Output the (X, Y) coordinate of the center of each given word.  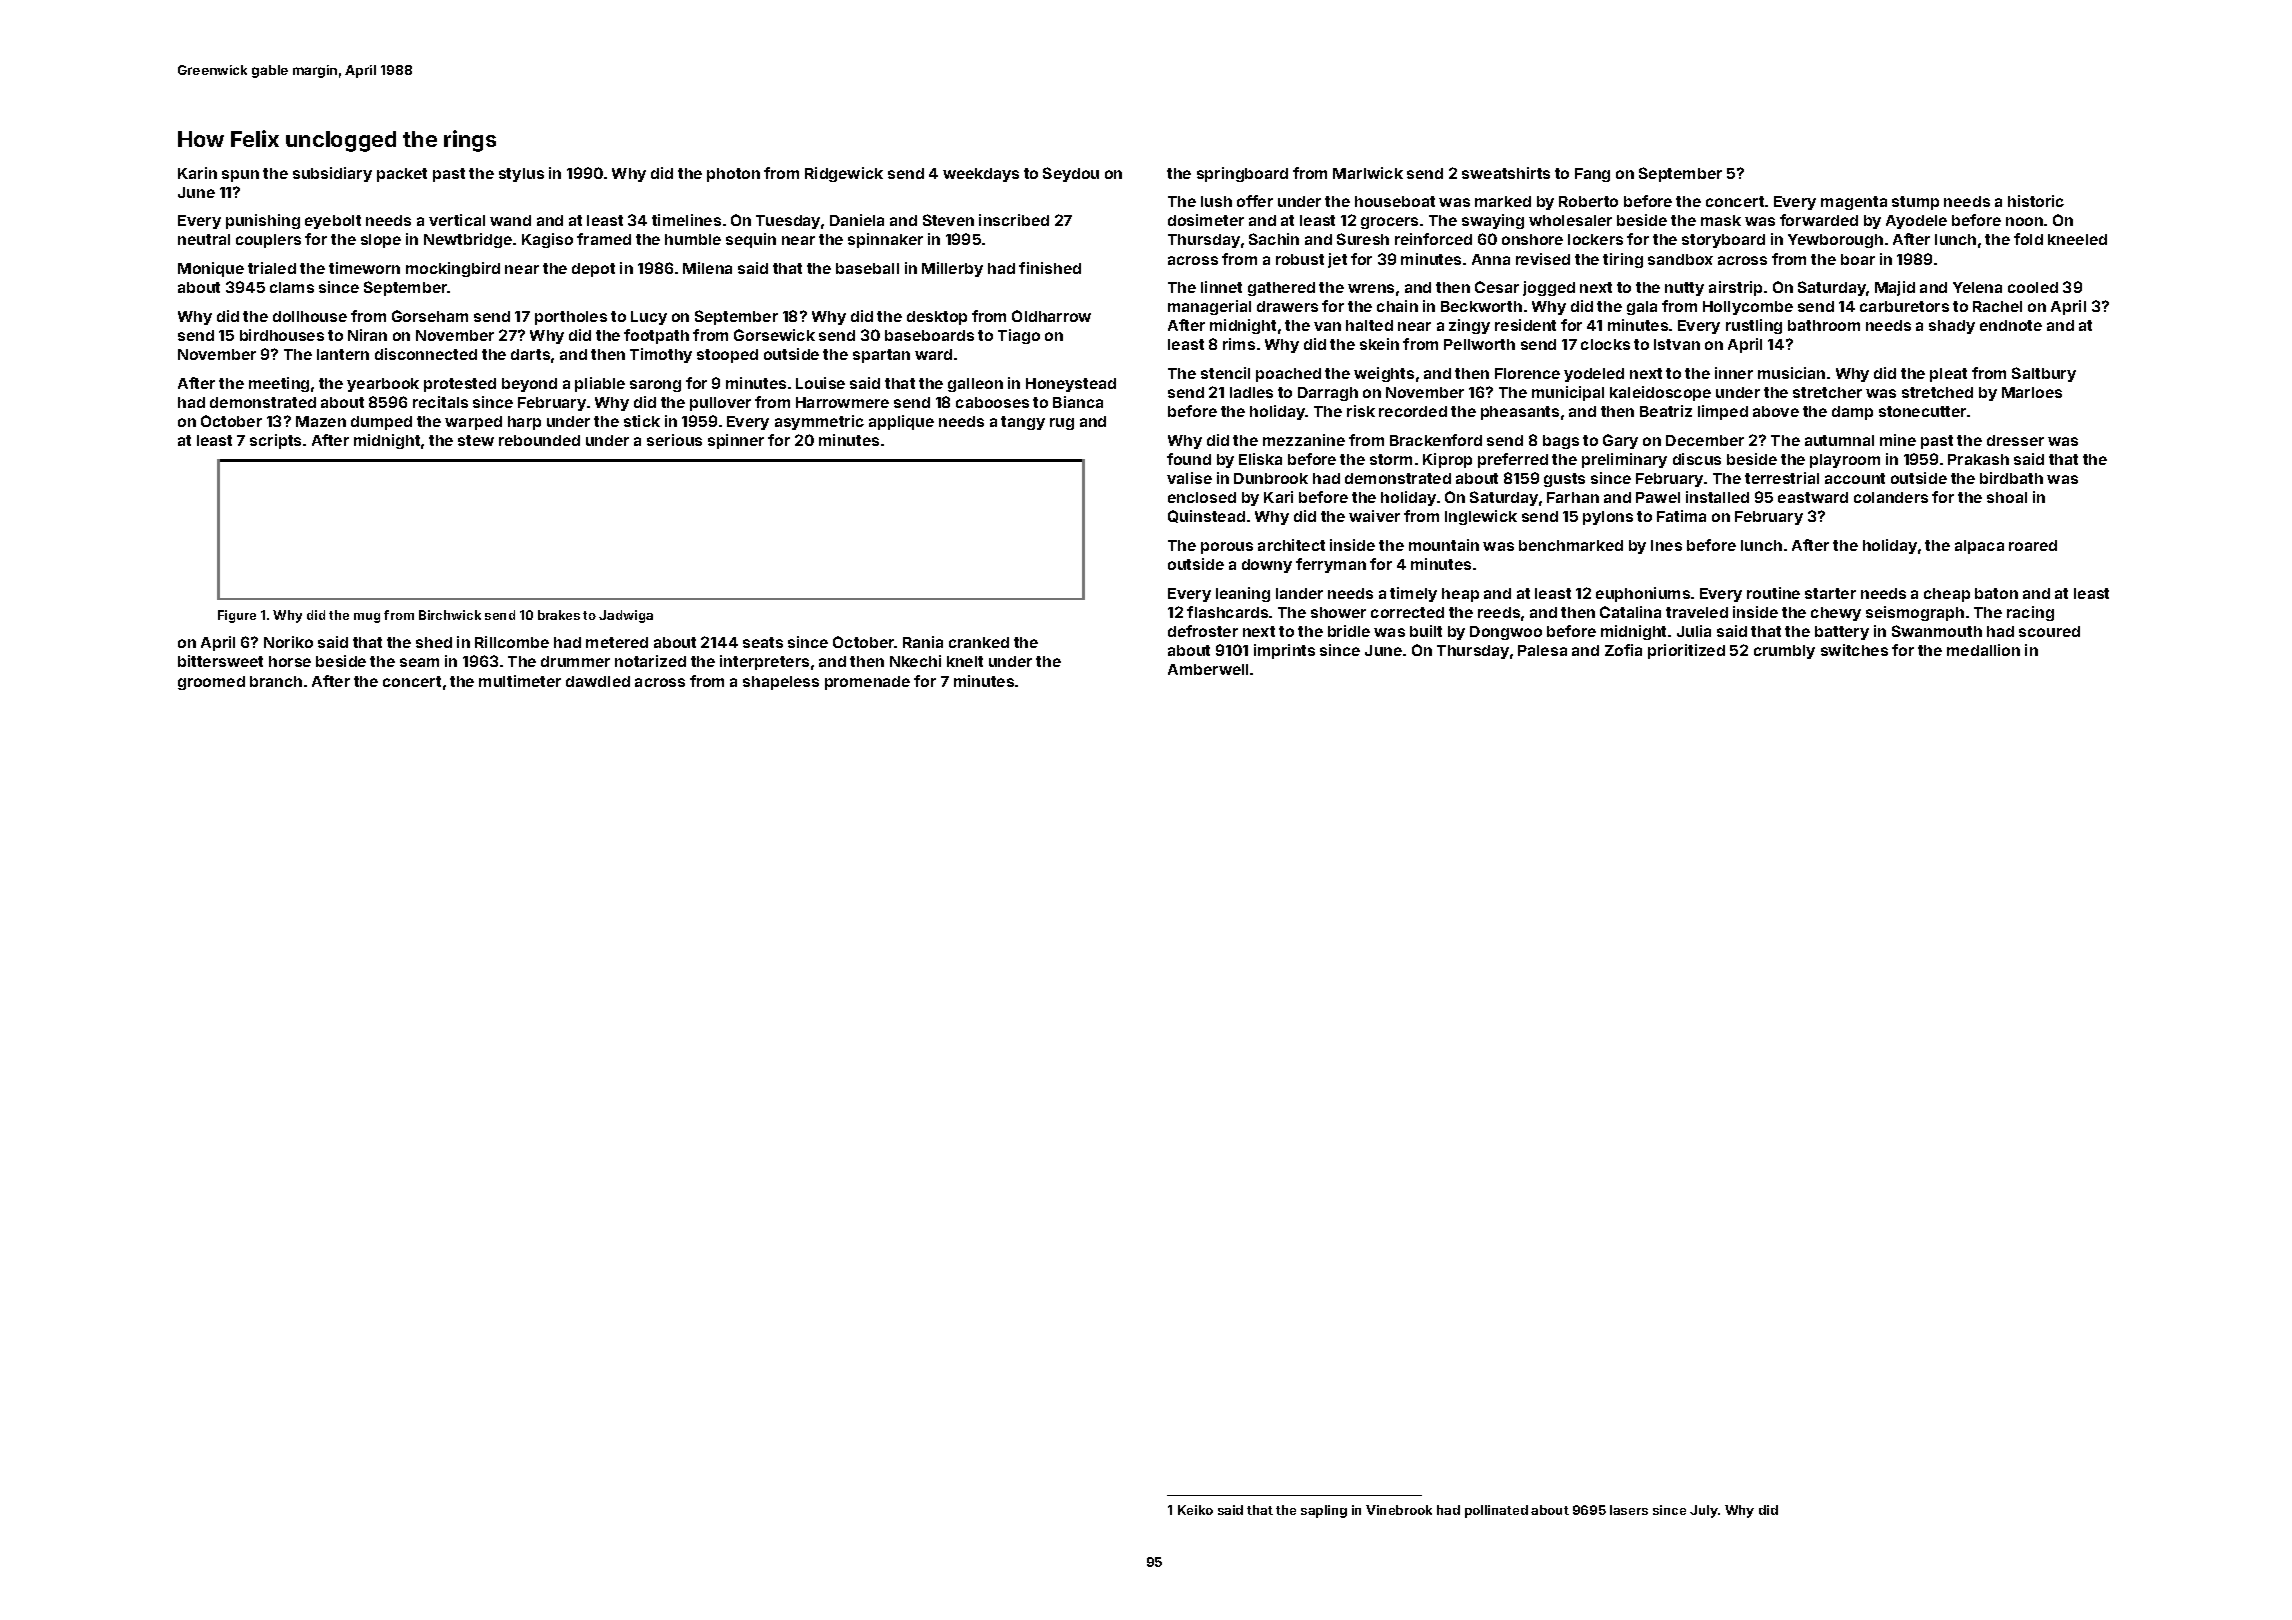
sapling (1324, 1511)
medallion (1983, 650)
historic (2036, 201)
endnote (2011, 325)
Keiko (1195, 1510)
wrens (1371, 288)
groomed (211, 683)
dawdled (598, 681)
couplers (268, 241)
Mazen (321, 421)
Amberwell (1208, 669)
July (1704, 1511)
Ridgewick (844, 174)
